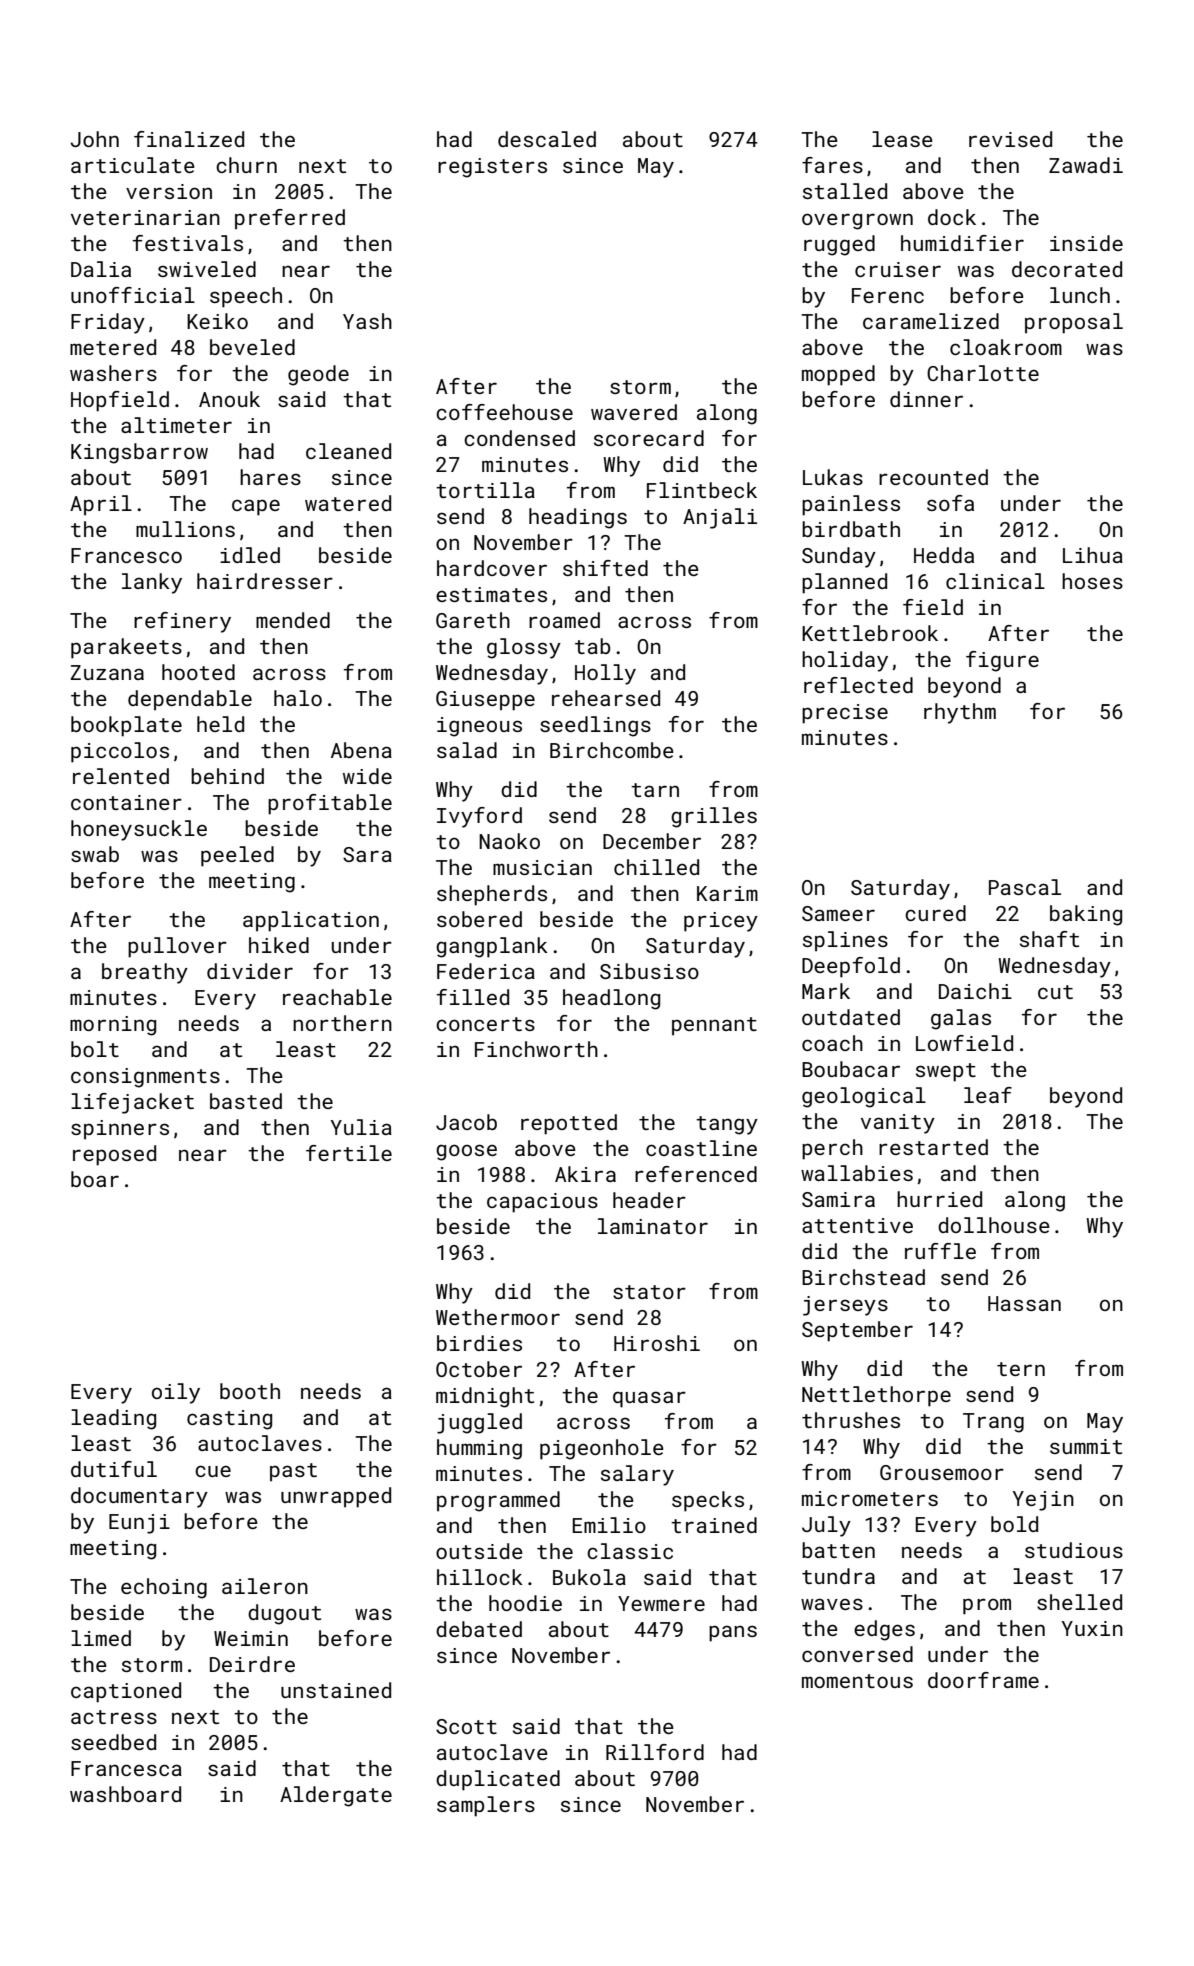  I want to click on finalized, so click(189, 139).
